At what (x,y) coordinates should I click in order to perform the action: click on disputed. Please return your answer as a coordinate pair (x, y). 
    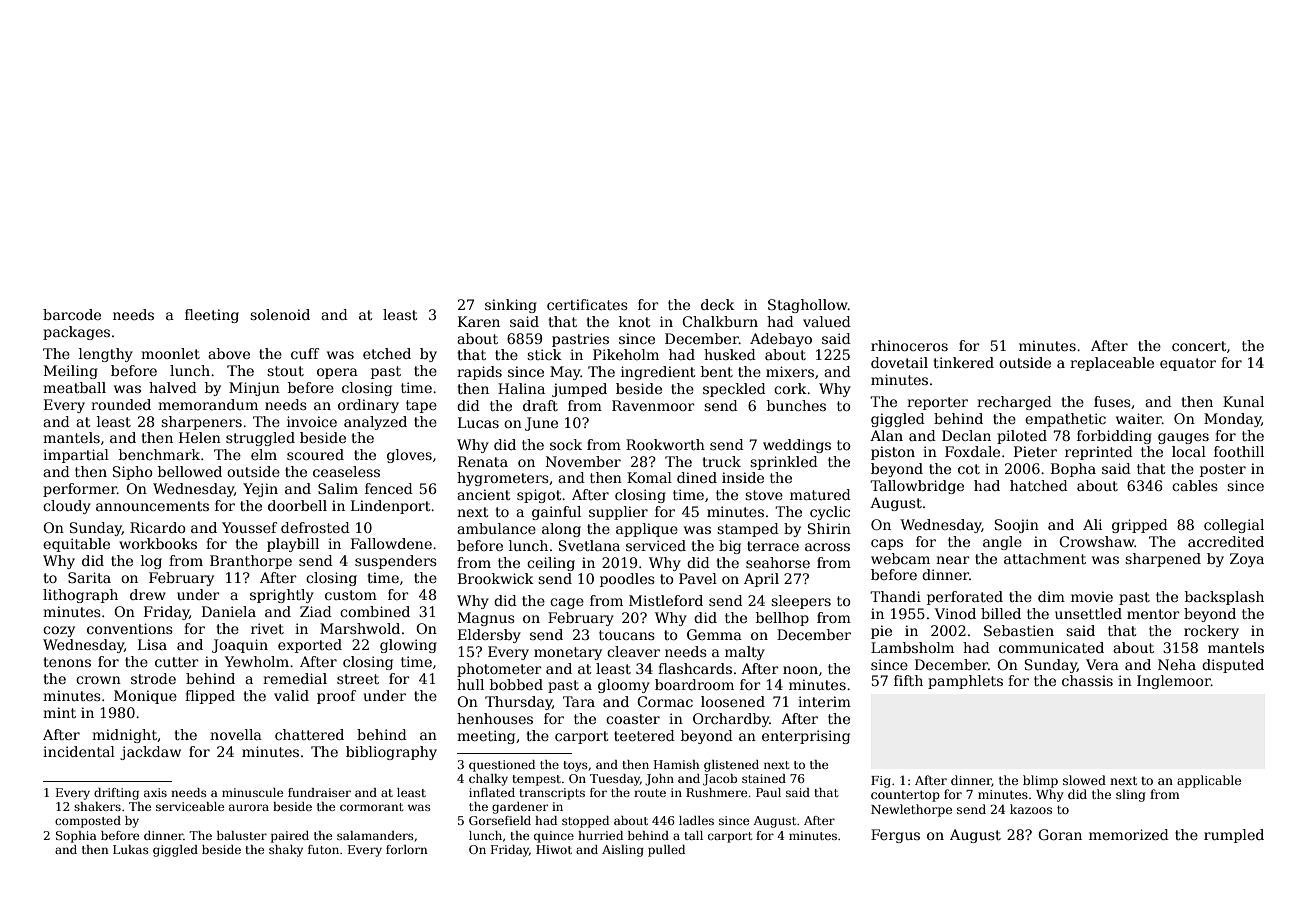
    Looking at the image, I should click on (1233, 666).
